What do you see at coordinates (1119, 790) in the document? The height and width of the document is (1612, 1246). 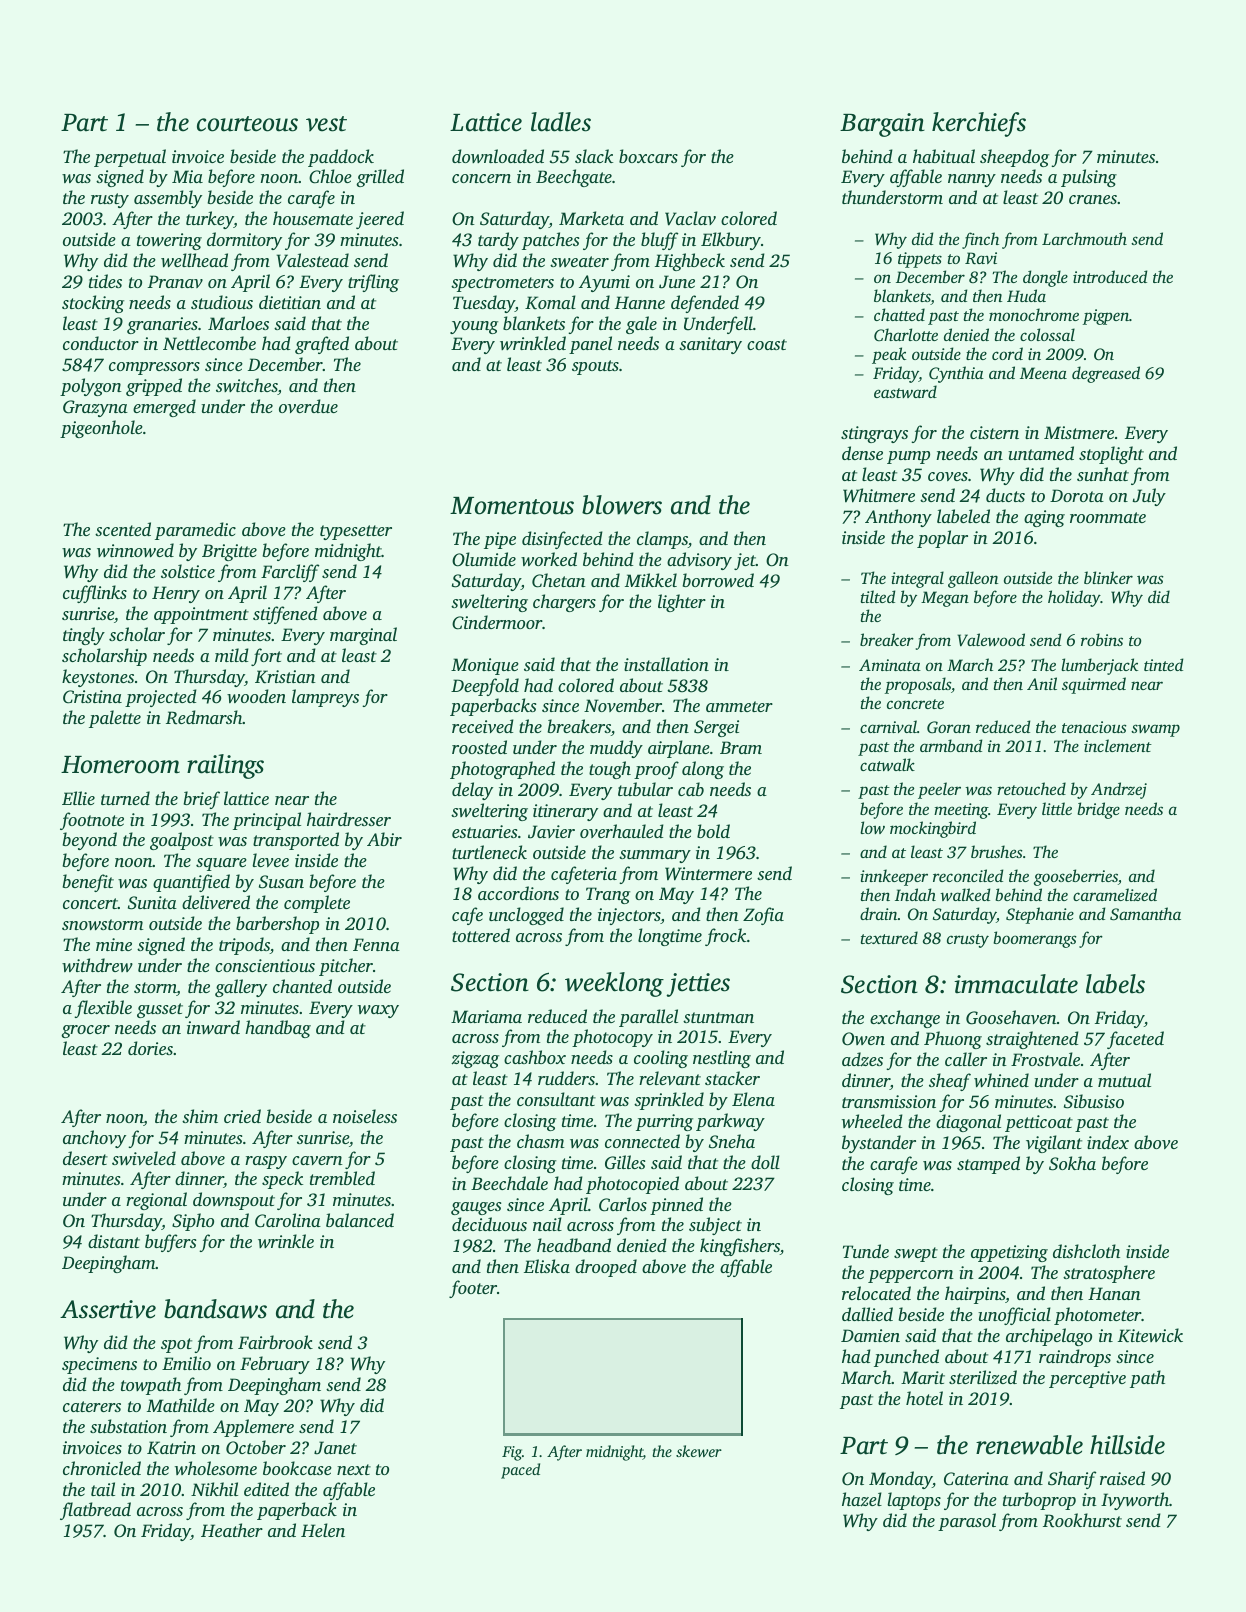 I see `Andrzej` at bounding box center [1119, 790].
